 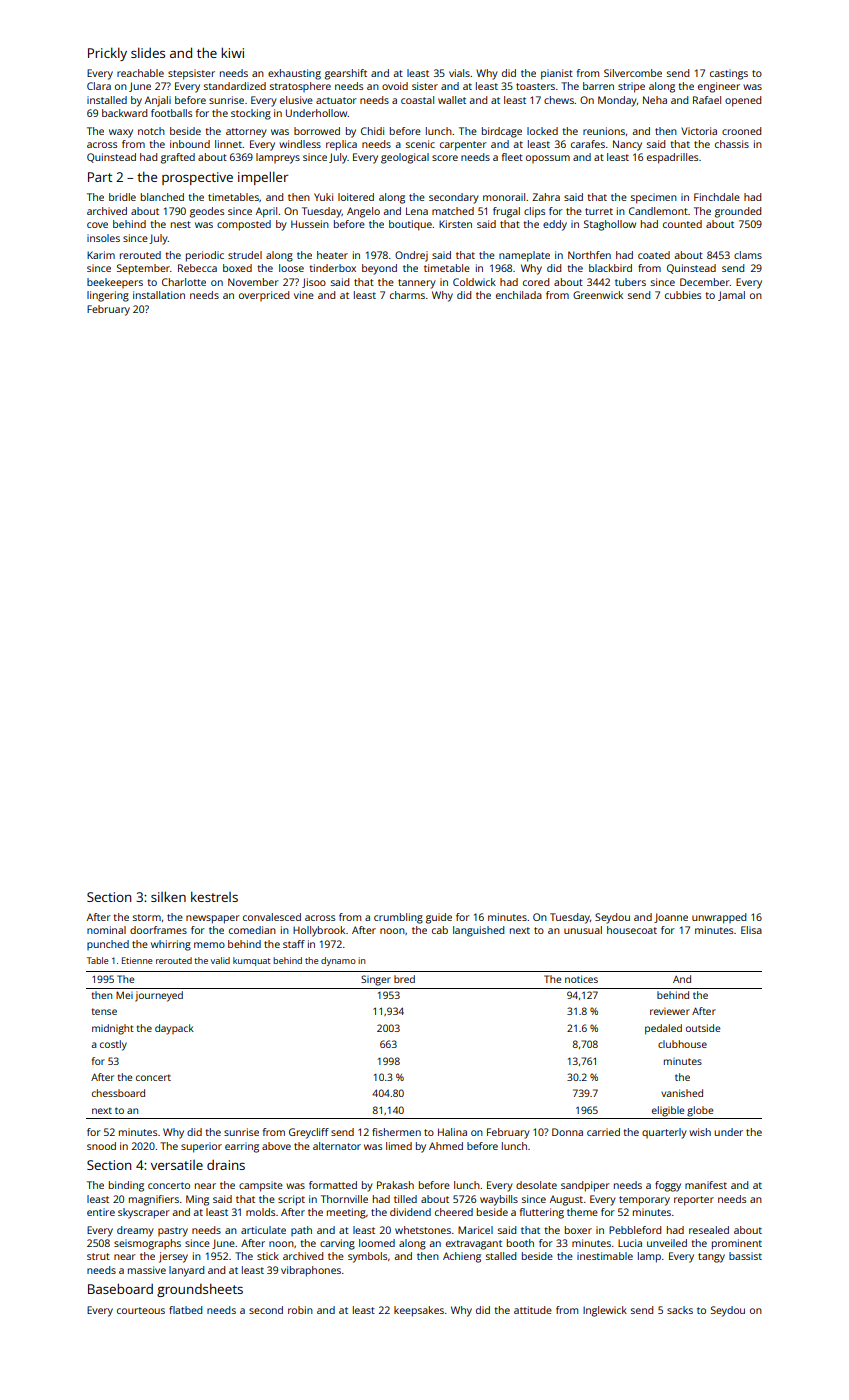 What do you see at coordinates (439, 918) in the document?
I see `guide` at bounding box center [439, 918].
